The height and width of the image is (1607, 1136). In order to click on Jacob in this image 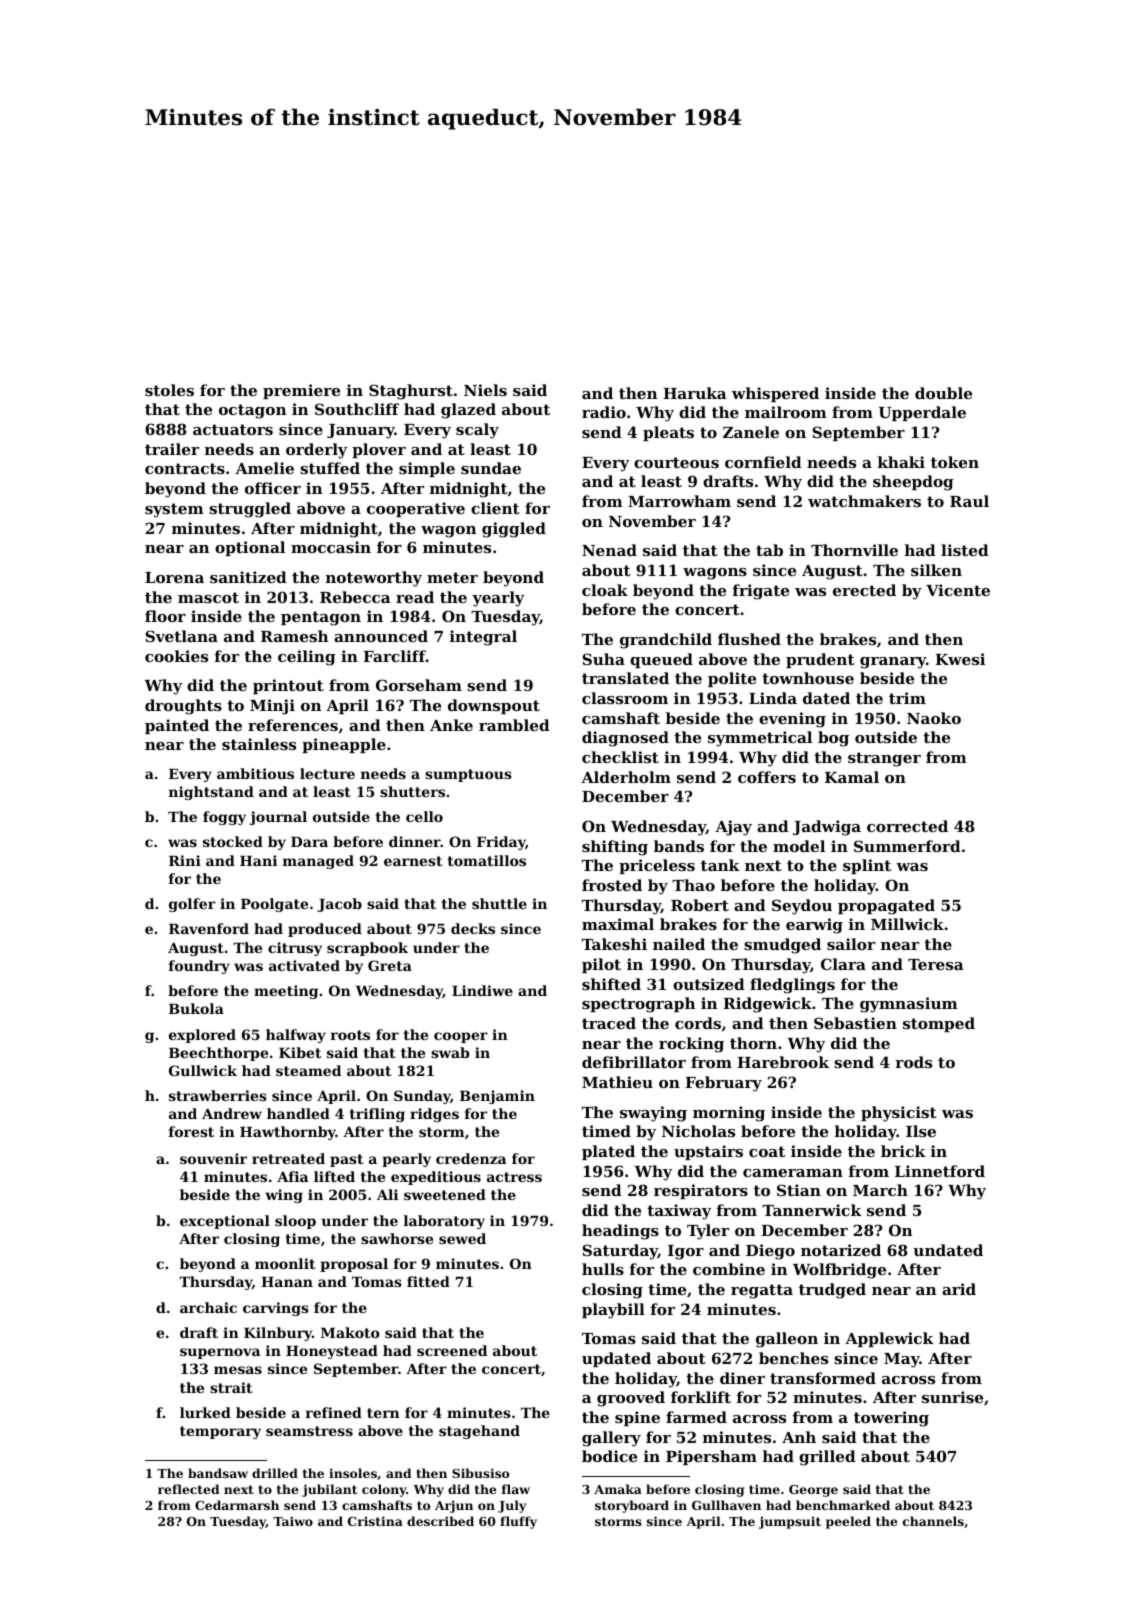, I will do `click(339, 905)`.
